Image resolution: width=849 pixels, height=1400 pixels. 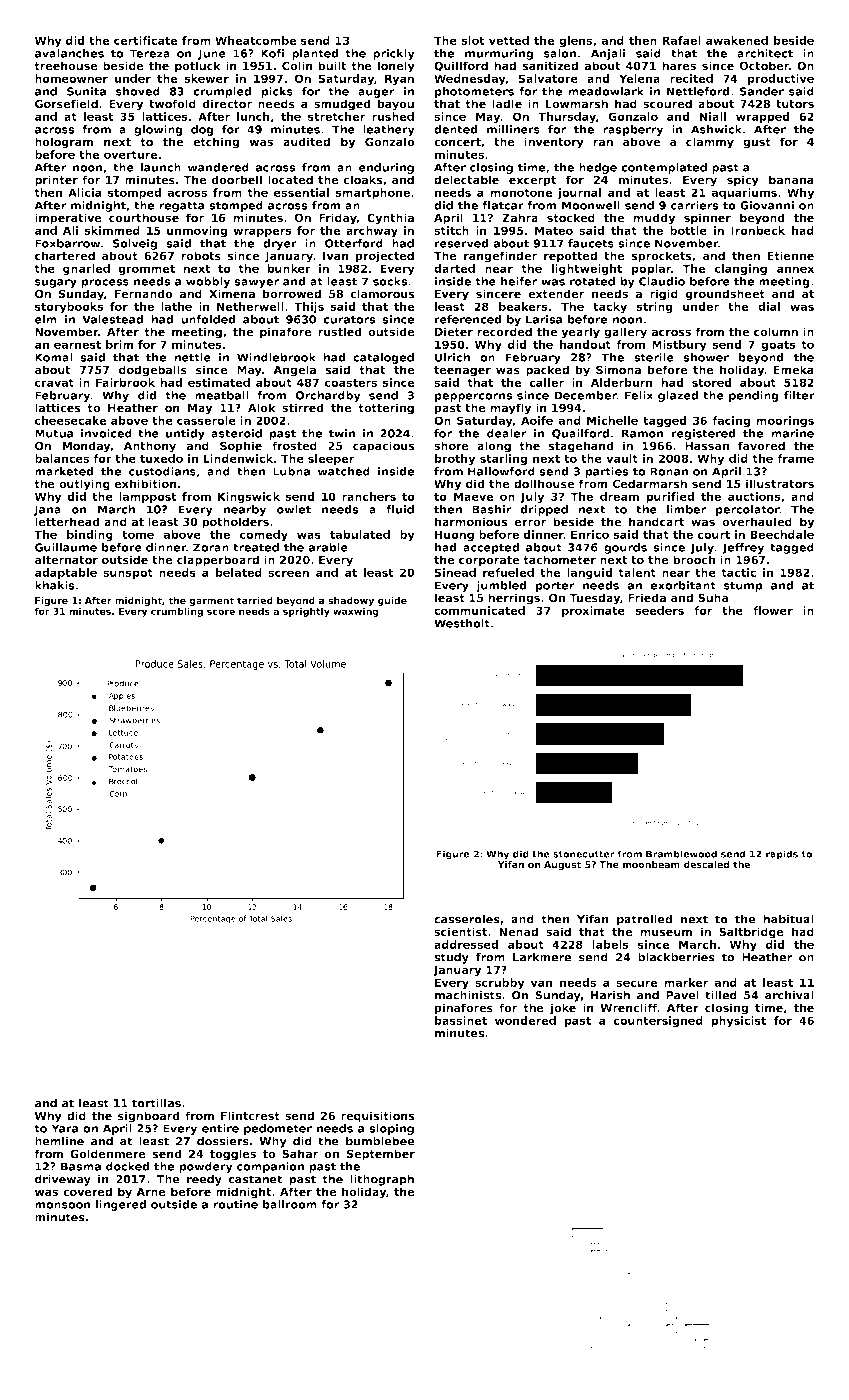 I want to click on glens, so click(x=575, y=42).
